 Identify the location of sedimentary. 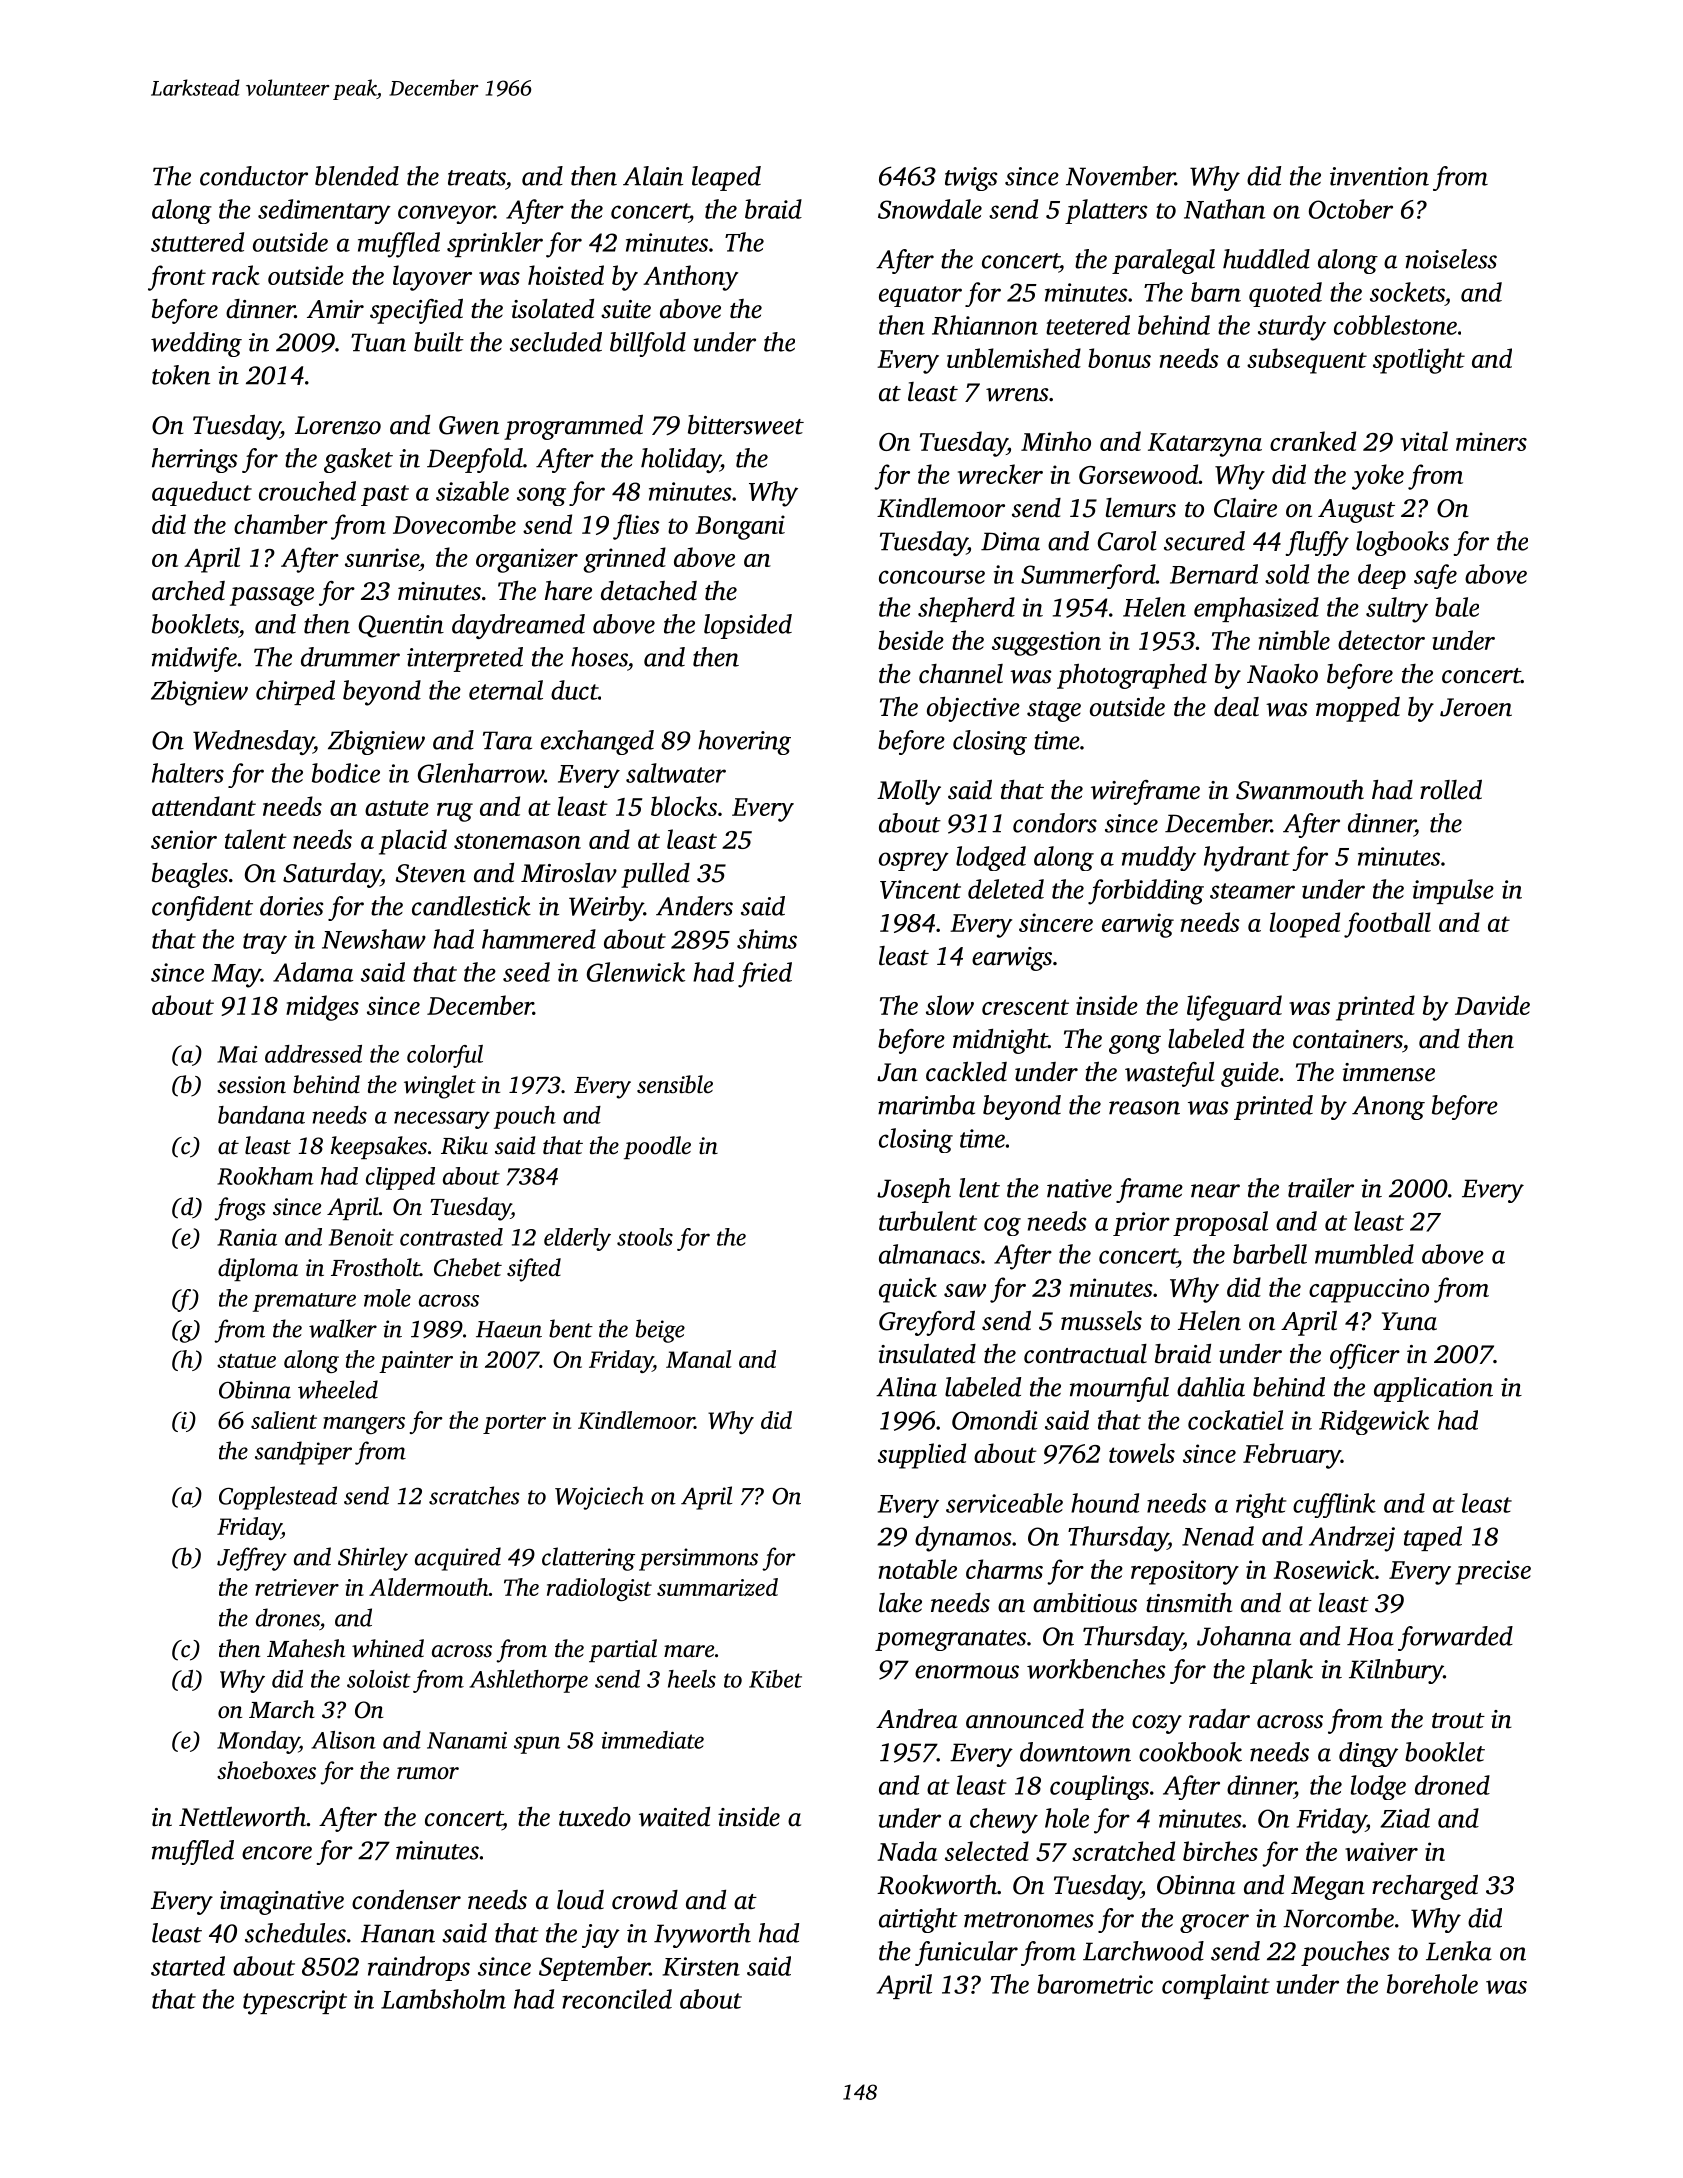
(324, 211).
